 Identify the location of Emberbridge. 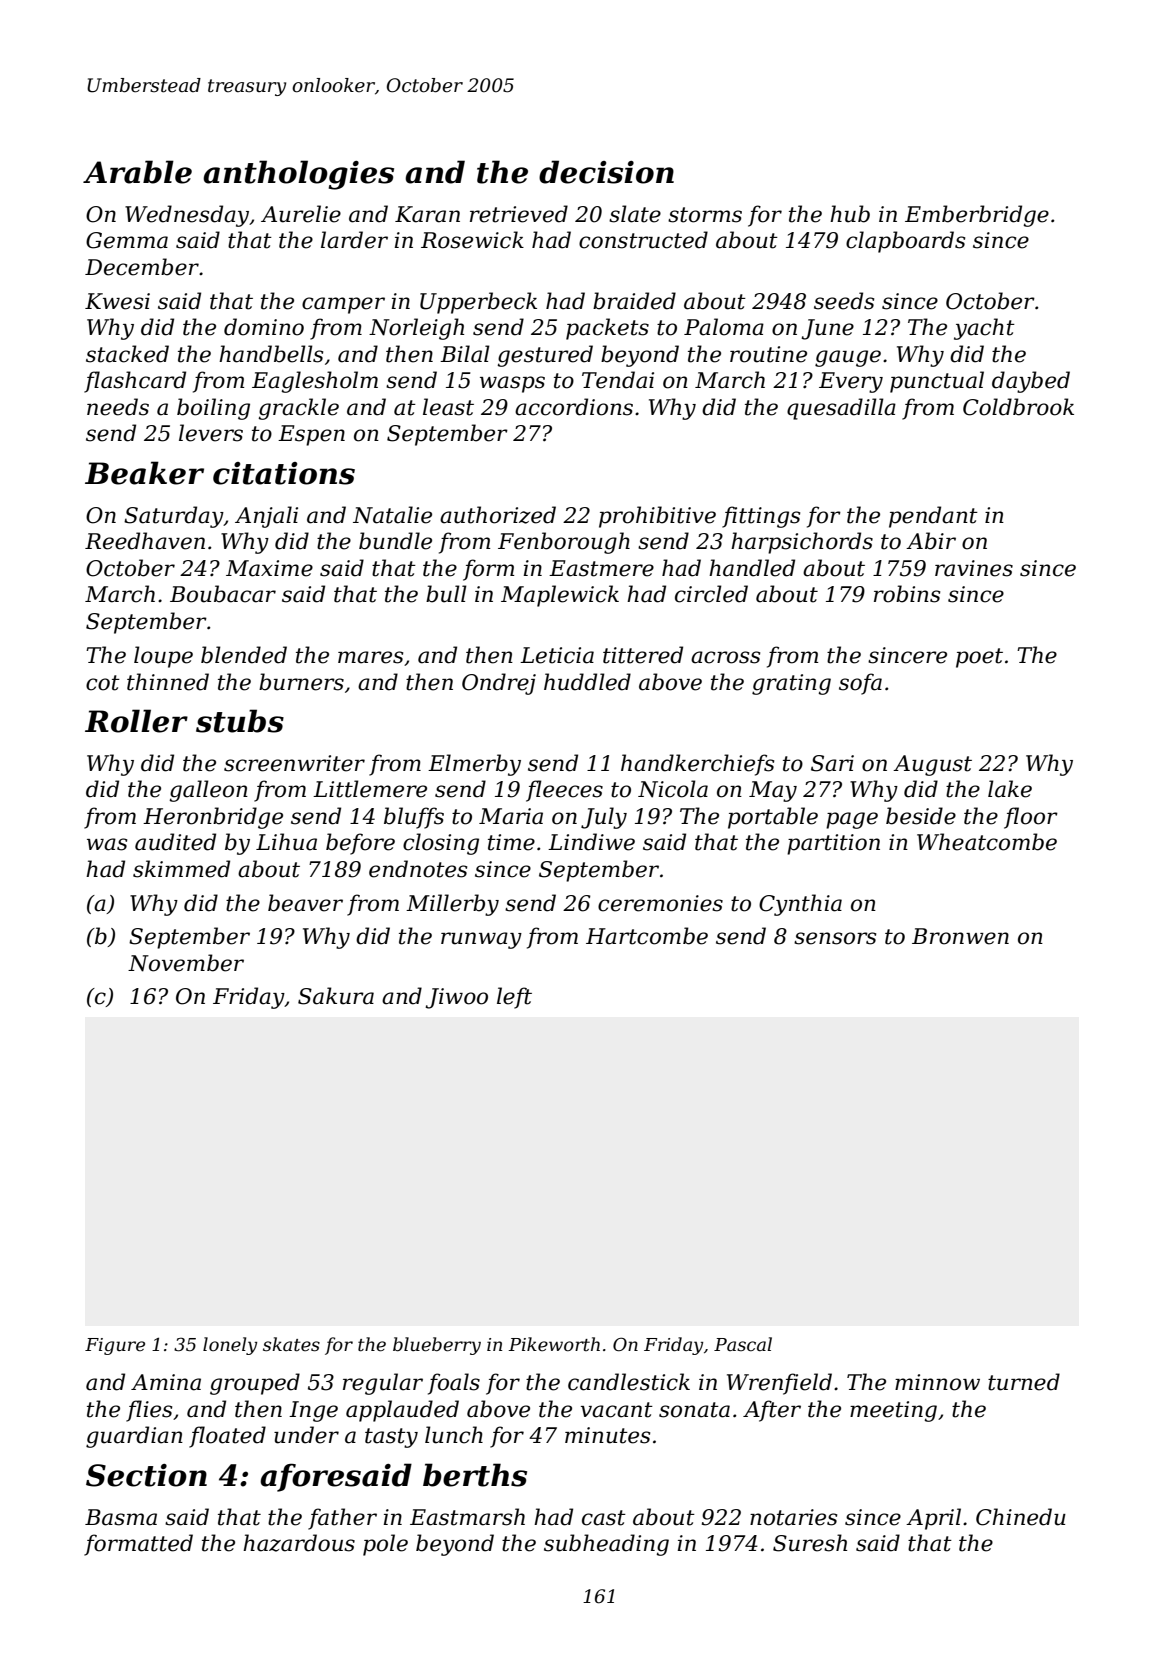
(977, 216).
